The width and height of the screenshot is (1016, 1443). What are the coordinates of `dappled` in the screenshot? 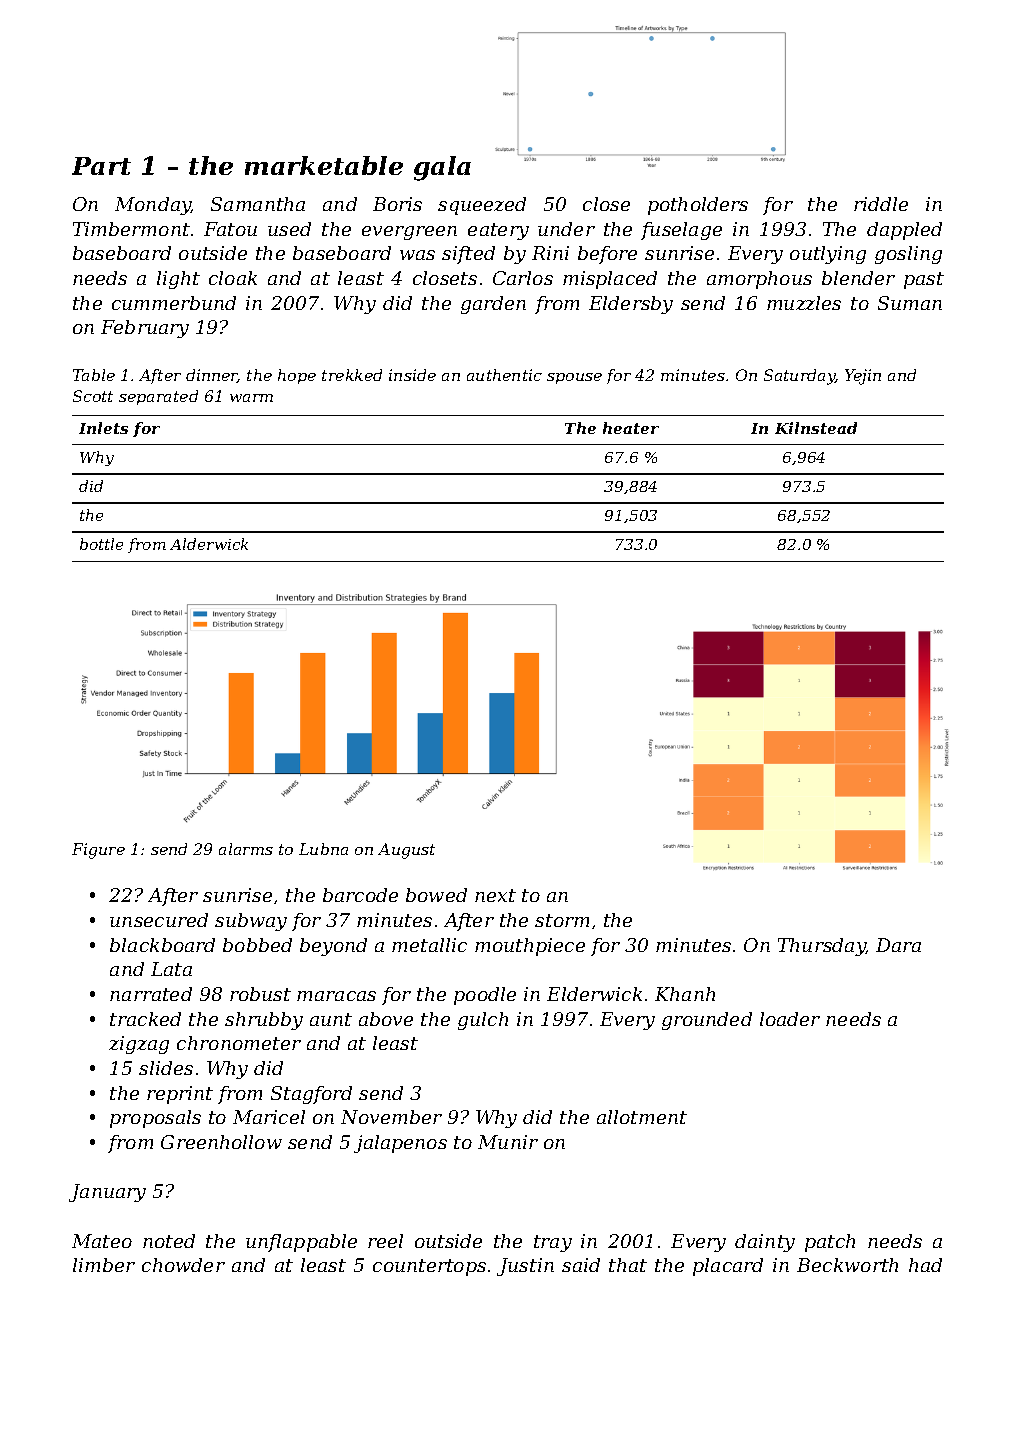 It's located at (904, 231).
